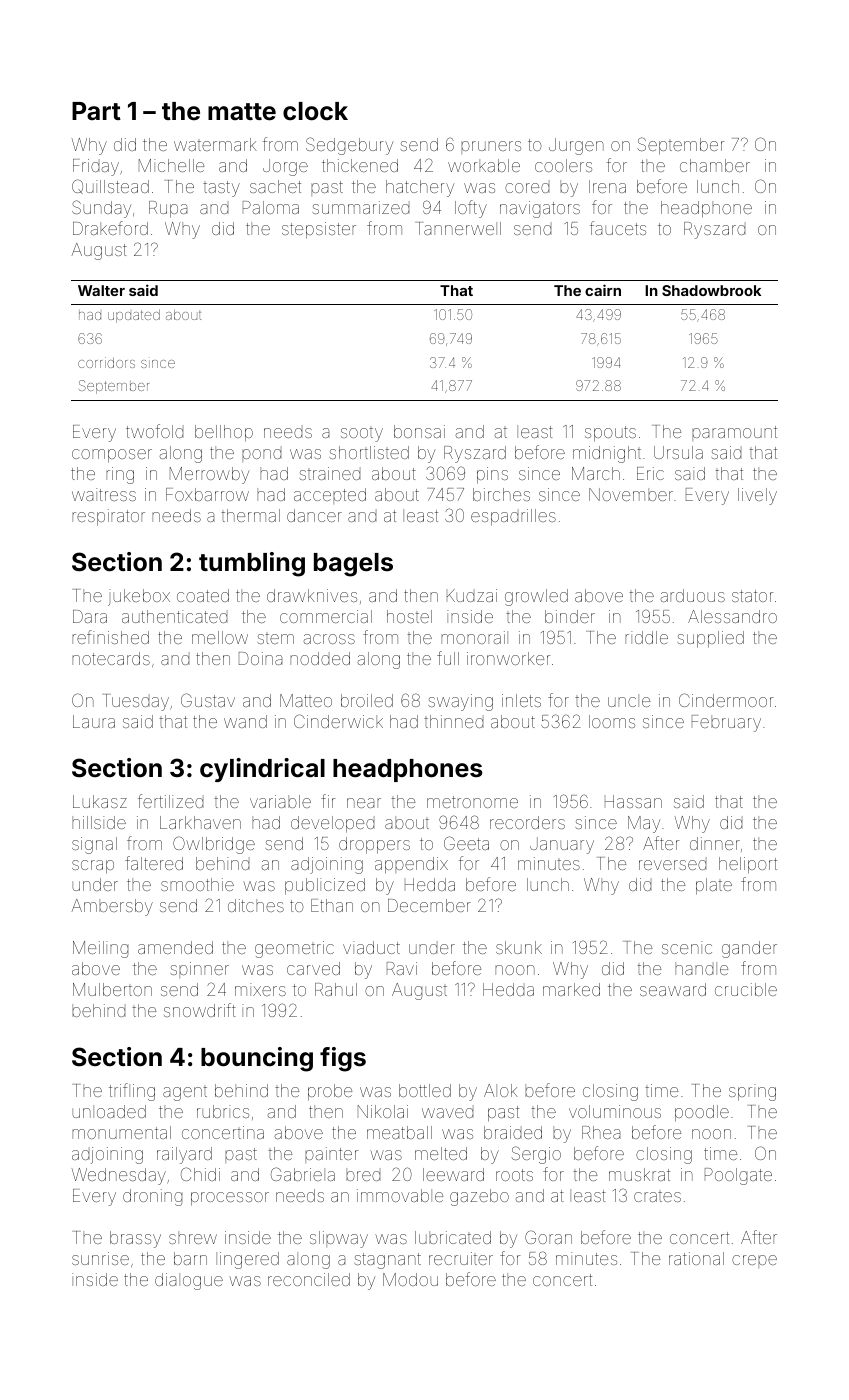  I want to click on chamber, so click(715, 165).
